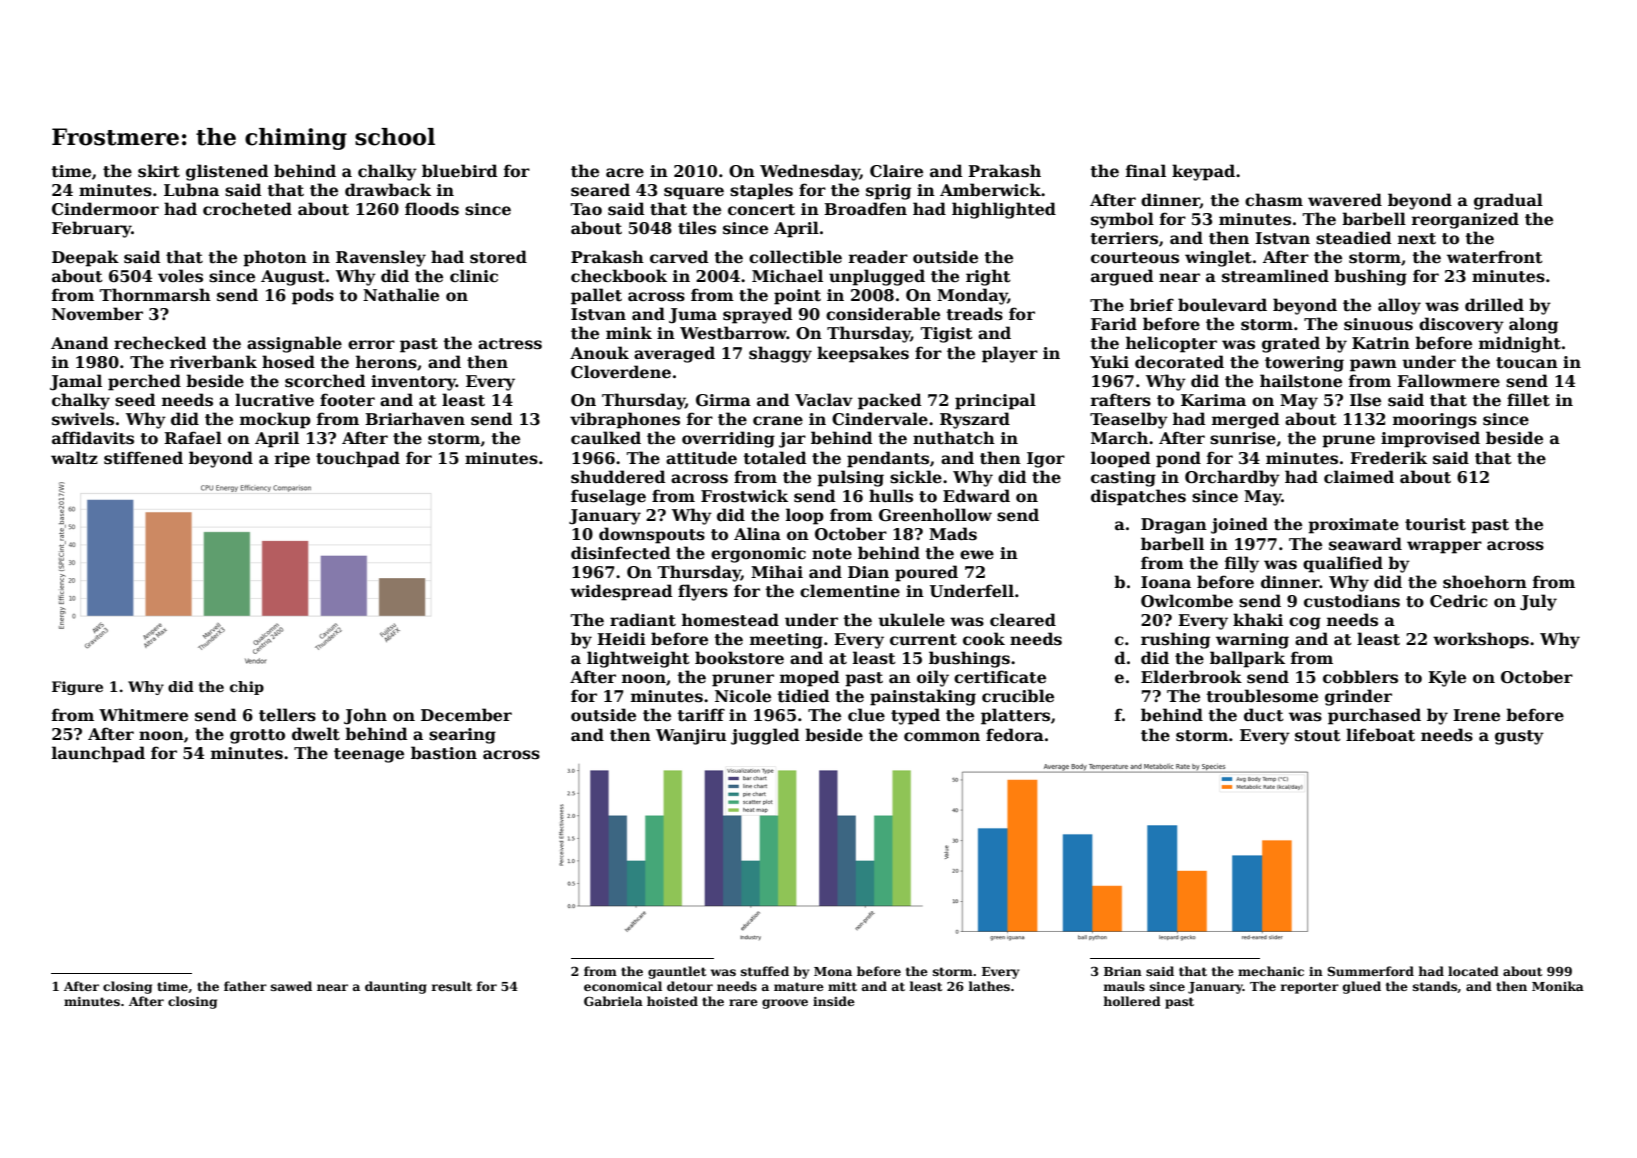 The image size is (1637, 1158). I want to click on gradual, so click(1508, 201).
